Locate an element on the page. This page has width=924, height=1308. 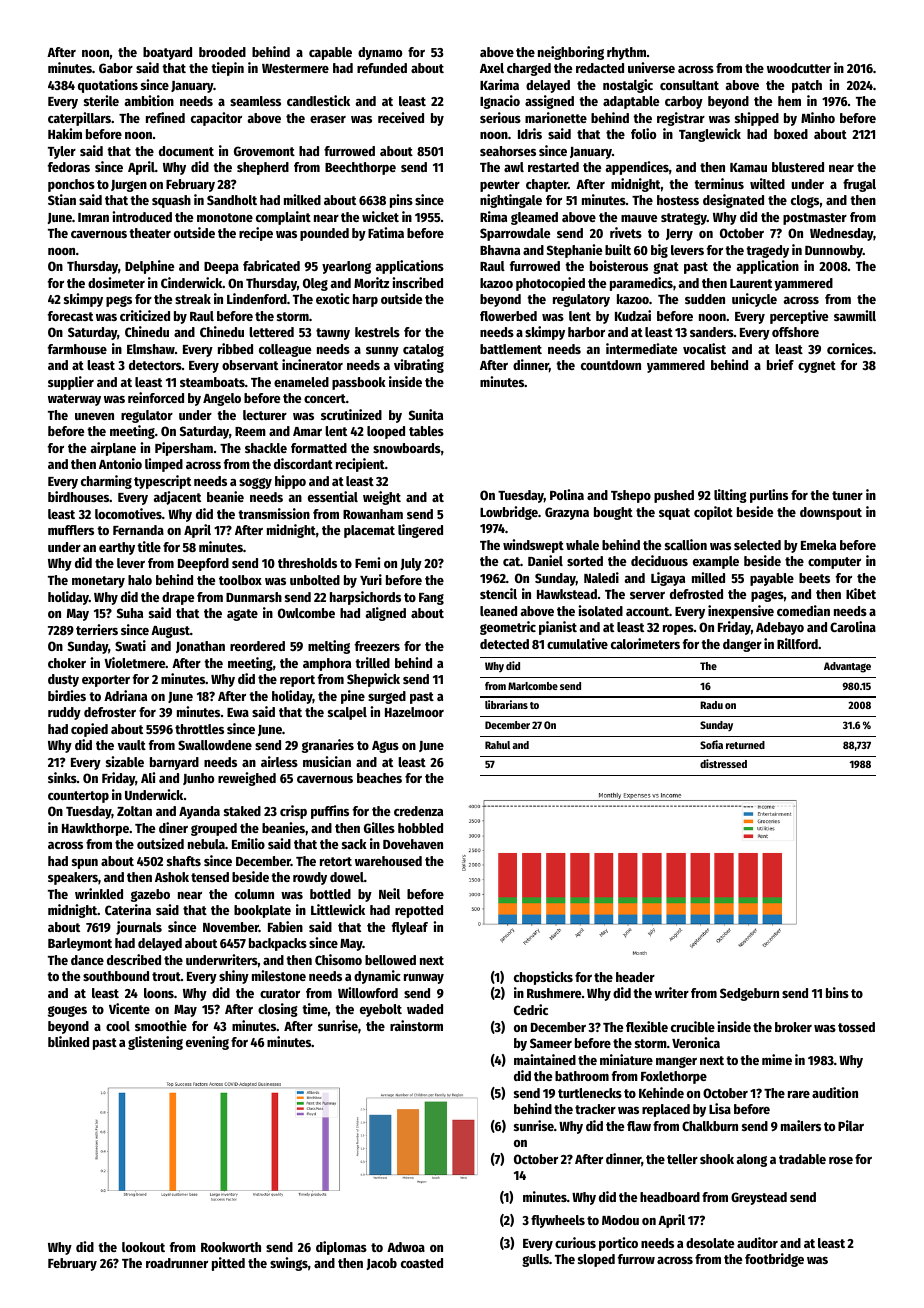
Sedgeburn is located at coordinates (749, 994).
